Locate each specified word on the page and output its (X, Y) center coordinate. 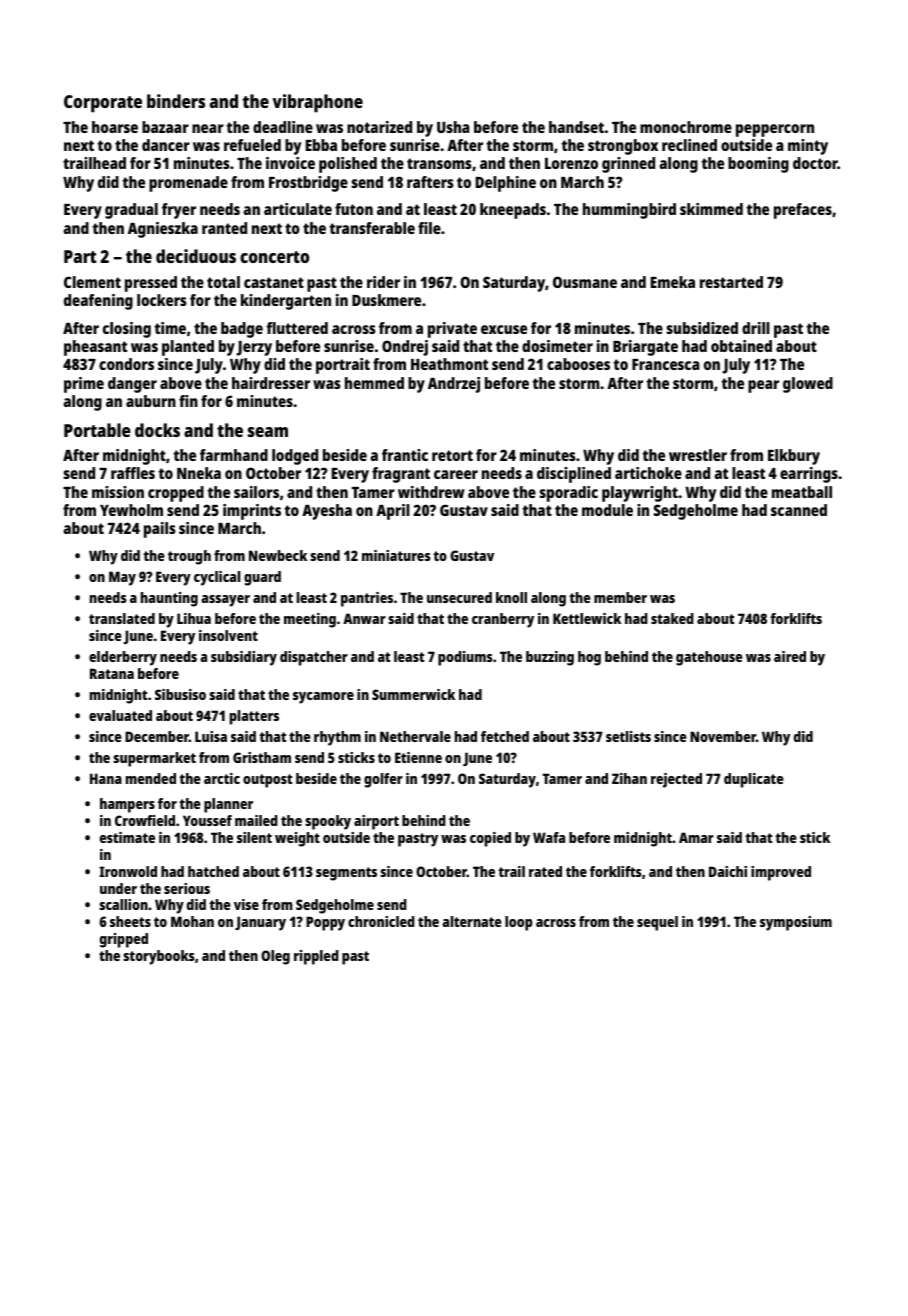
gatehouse (709, 658)
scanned (799, 510)
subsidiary (244, 658)
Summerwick (413, 694)
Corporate (103, 104)
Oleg (275, 957)
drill (756, 328)
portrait (343, 366)
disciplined (574, 475)
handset (576, 127)
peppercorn (775, 130)
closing (127, 330)
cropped (176, 494)
